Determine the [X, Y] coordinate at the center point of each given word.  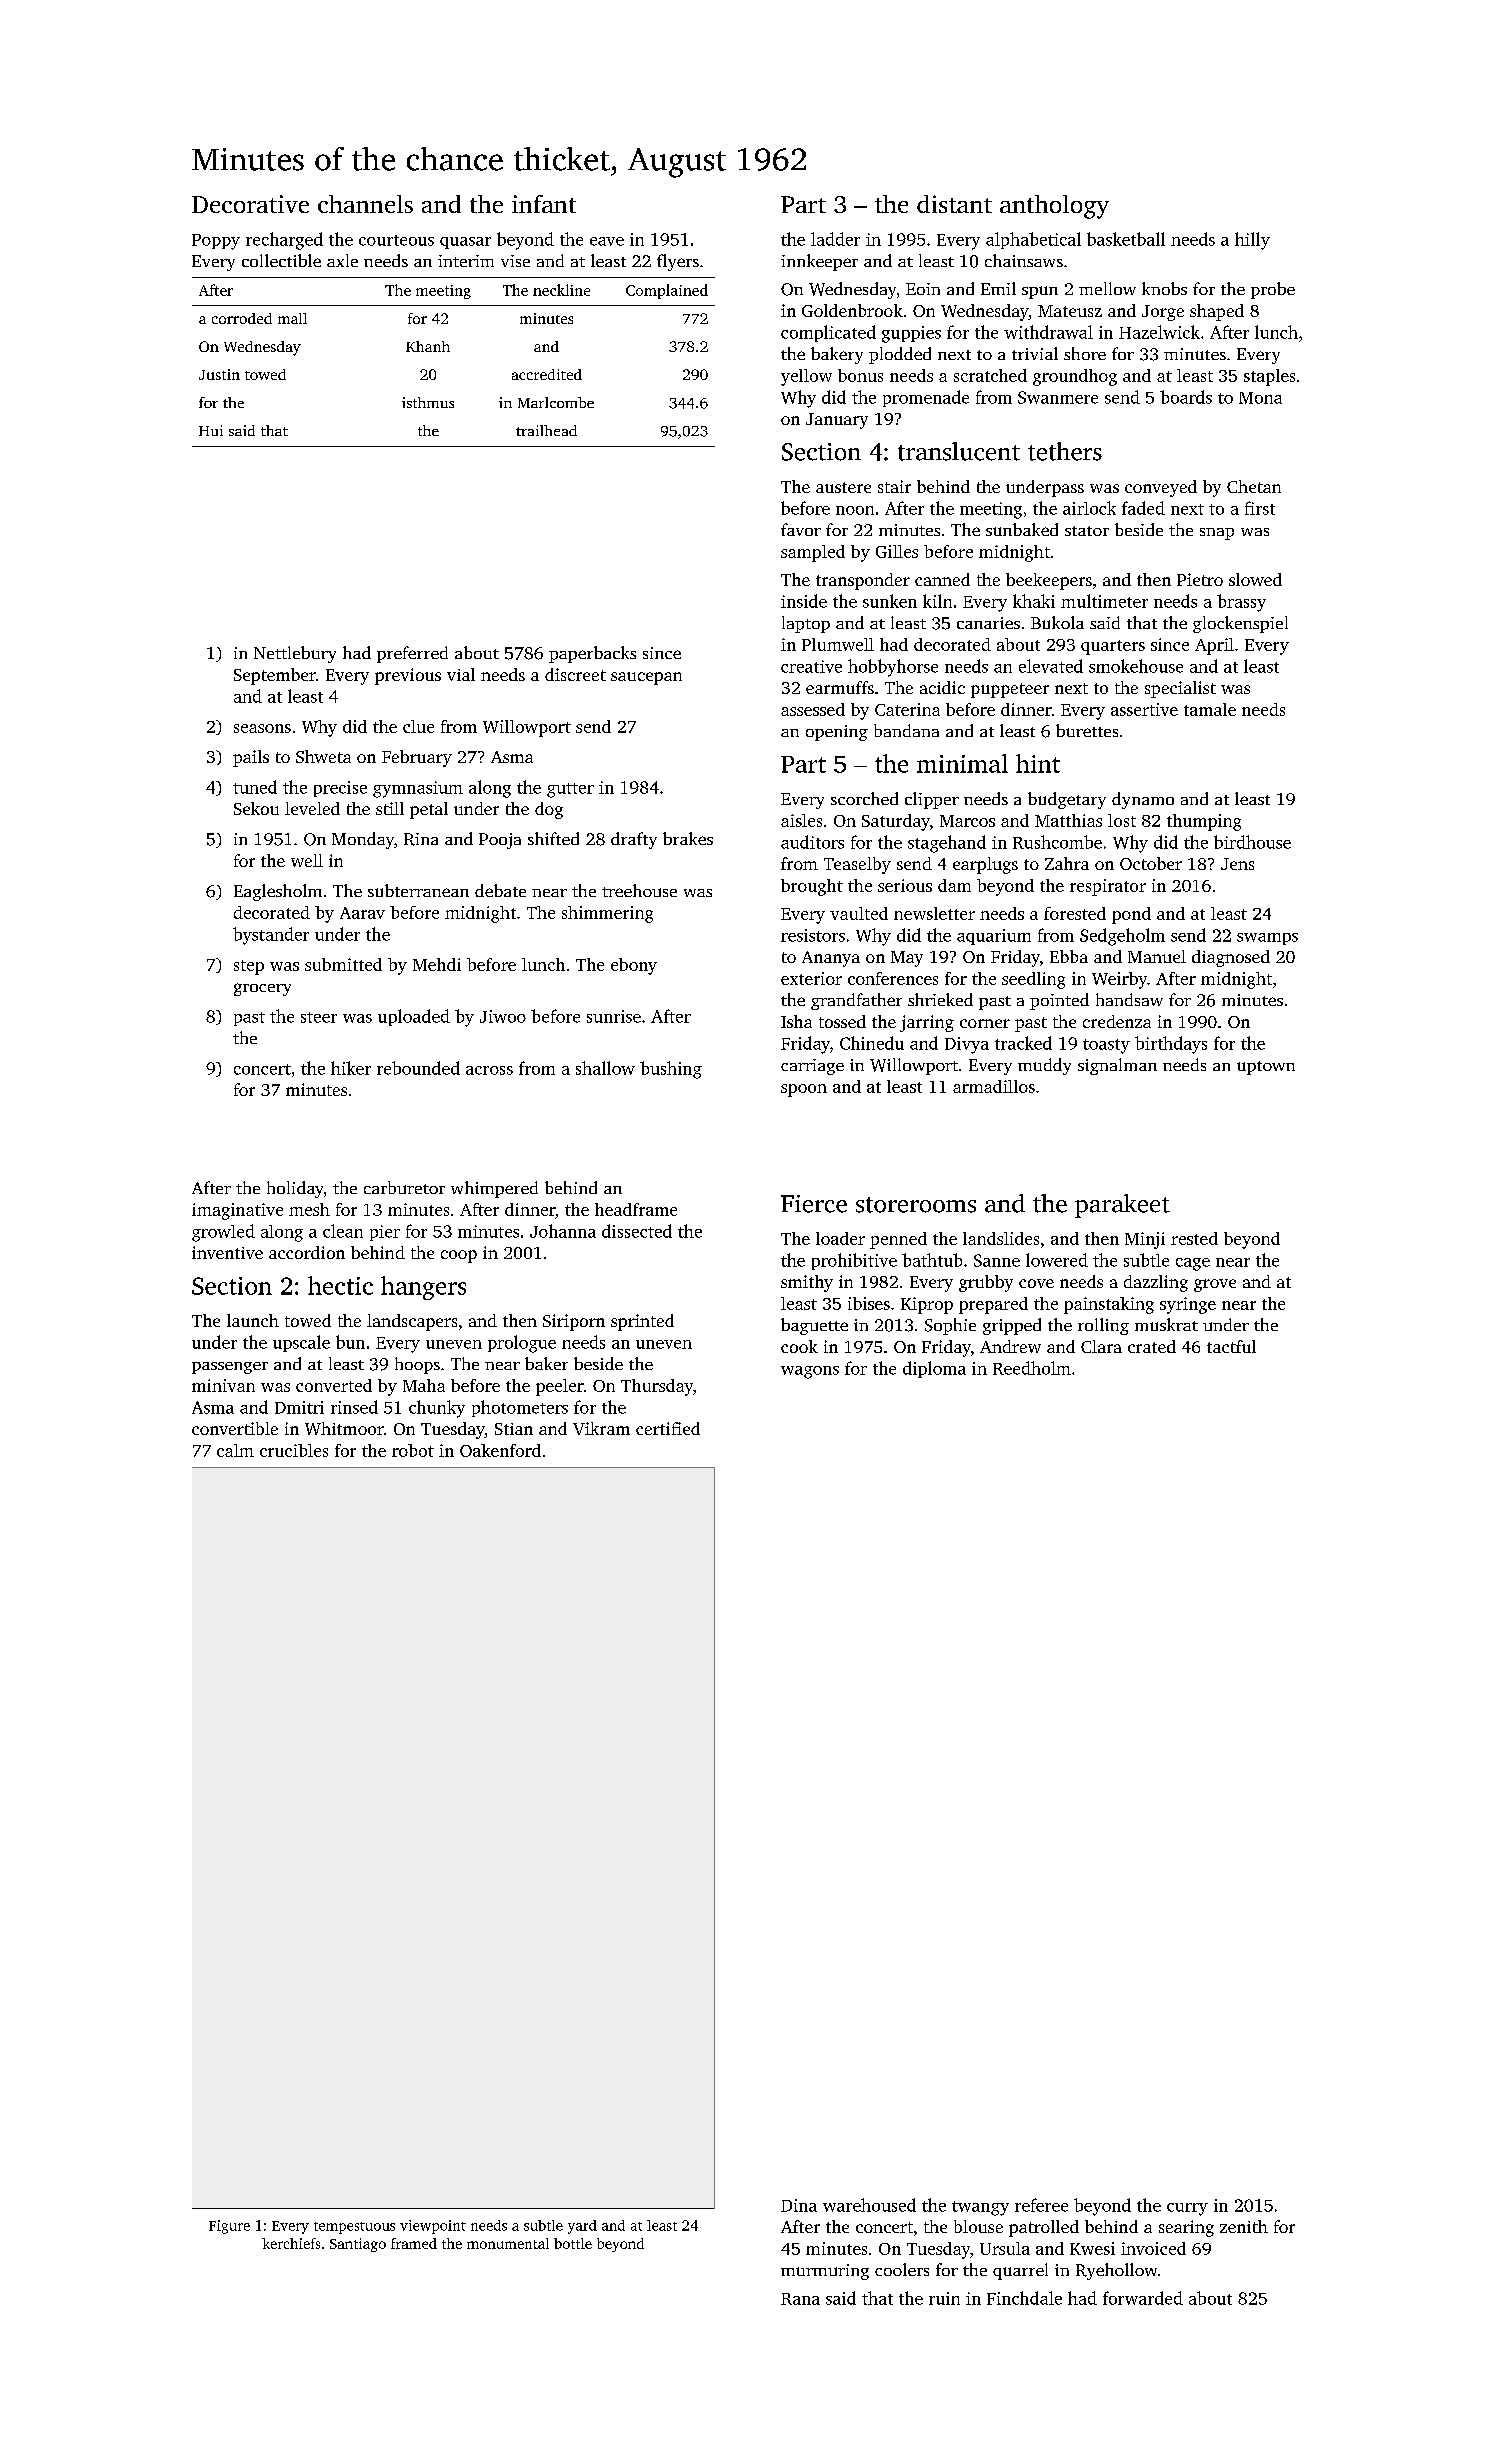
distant [954, 204]
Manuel [1157, 956]
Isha [796, 1021]
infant [544, 204]
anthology [1054, 207]
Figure [229, 2227]
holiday [295, 1189]
